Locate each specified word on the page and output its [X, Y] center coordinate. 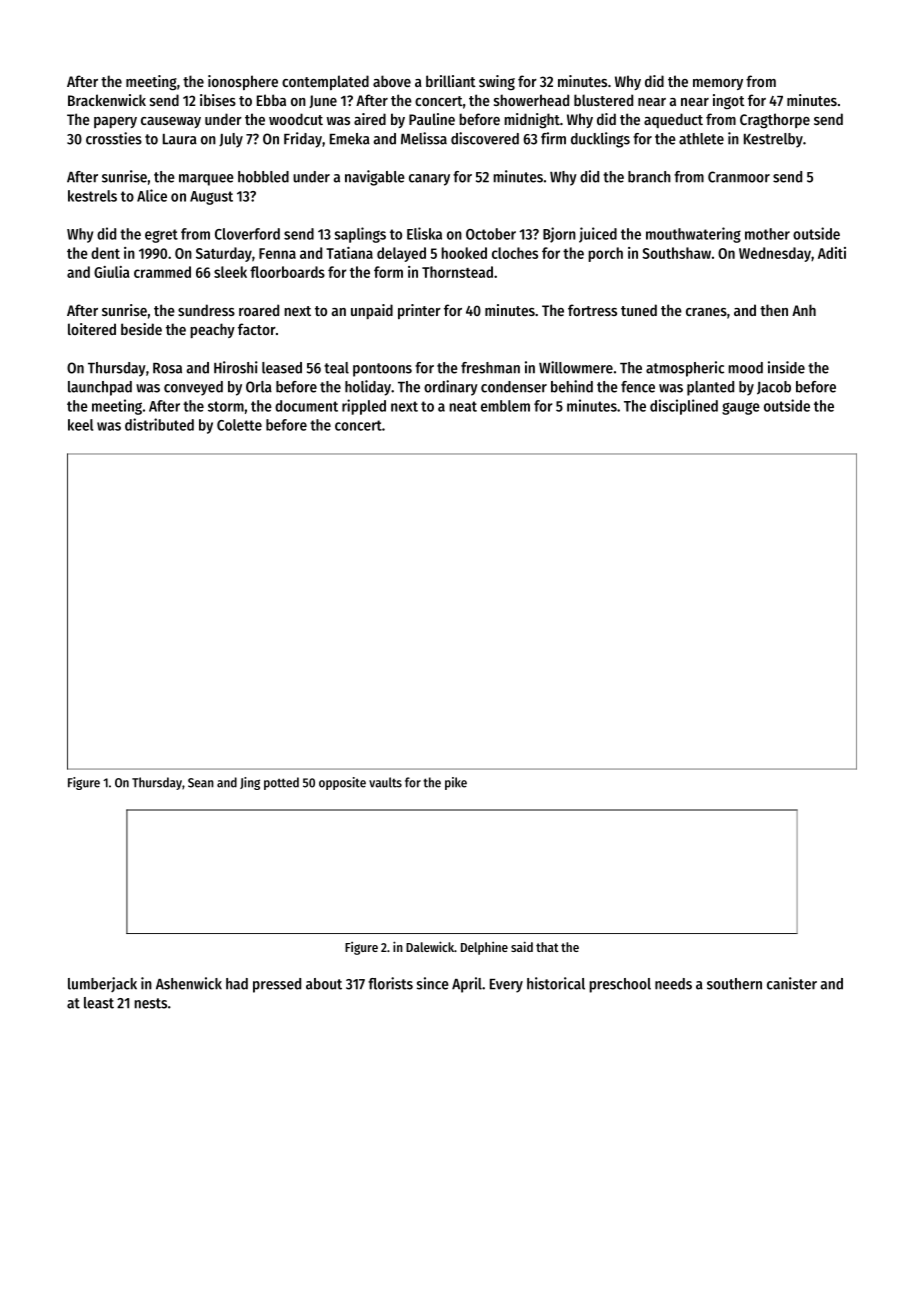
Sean [201, 783]
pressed [277, 985]
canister [792, 983]
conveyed [193, 388]
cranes [706, 312]
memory [718, 84]
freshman [490, 368]
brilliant [451, 81]
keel [80, 425]
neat [463, 406]
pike [456, 783]
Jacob [774, 388]
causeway [171, 122]
